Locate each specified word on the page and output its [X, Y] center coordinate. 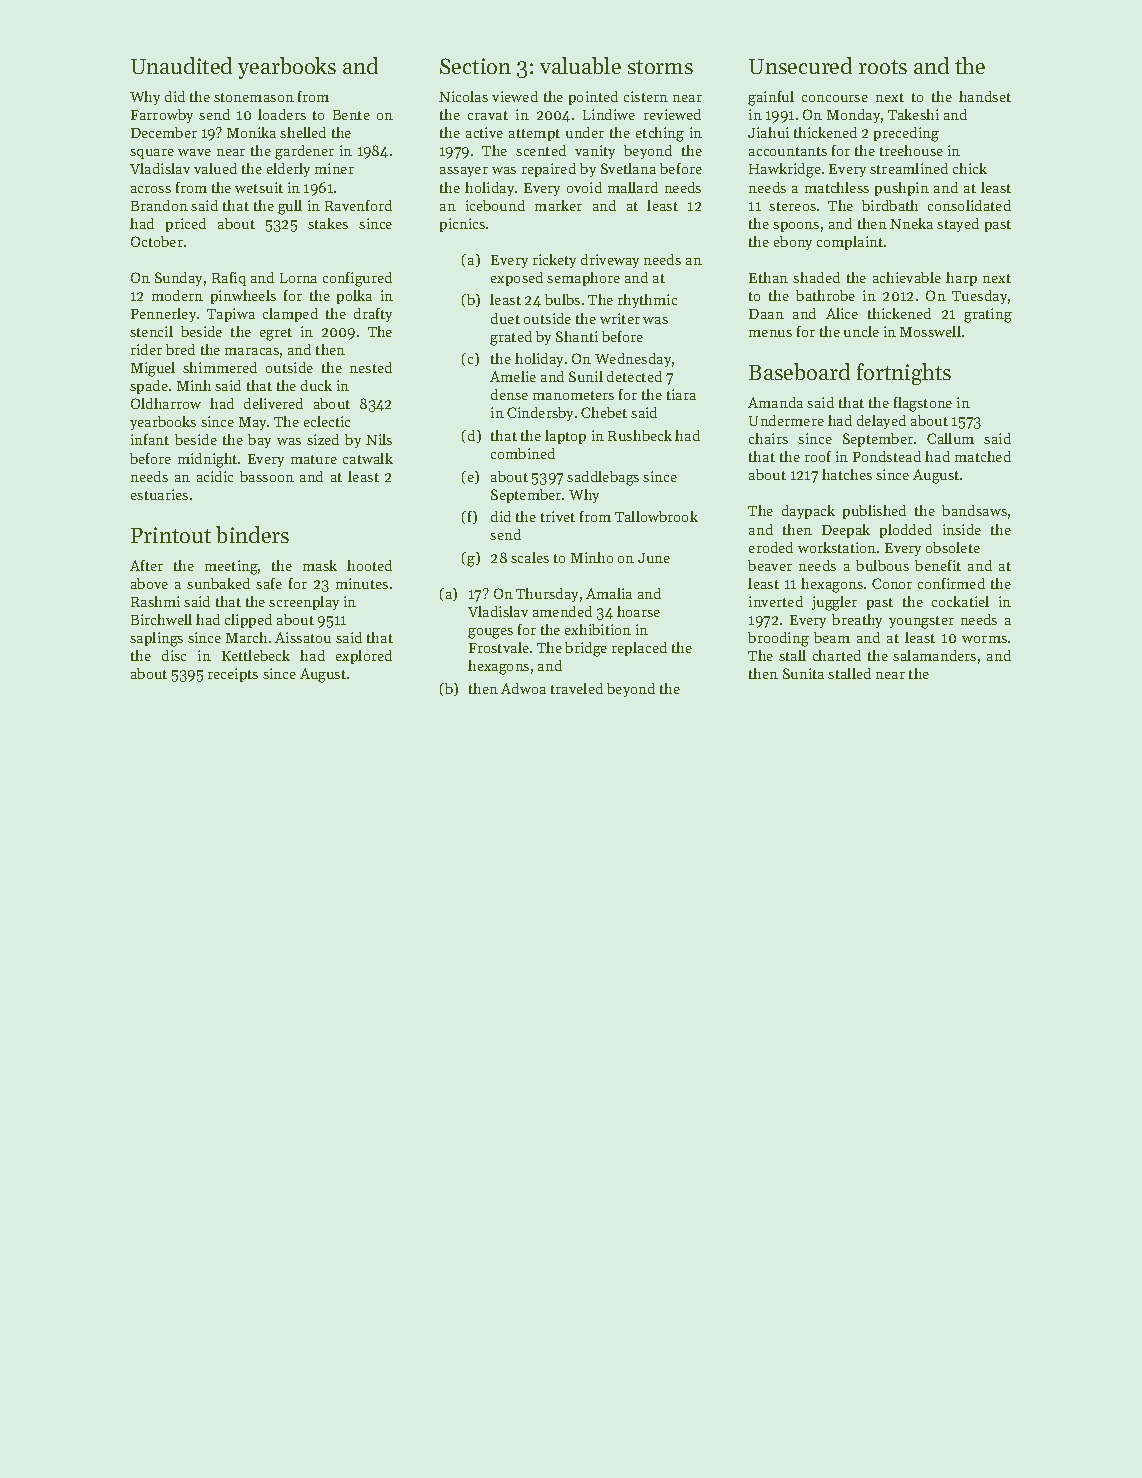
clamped [290, 315]
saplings [156, 639]
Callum [950, 438]
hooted [369, 565]
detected [634, 376]
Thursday [547, 595]
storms [660, 67]
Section [475, 66]
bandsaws [974, 510]
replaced [639, 649]
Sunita [803, 673]
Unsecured [800, 65]
